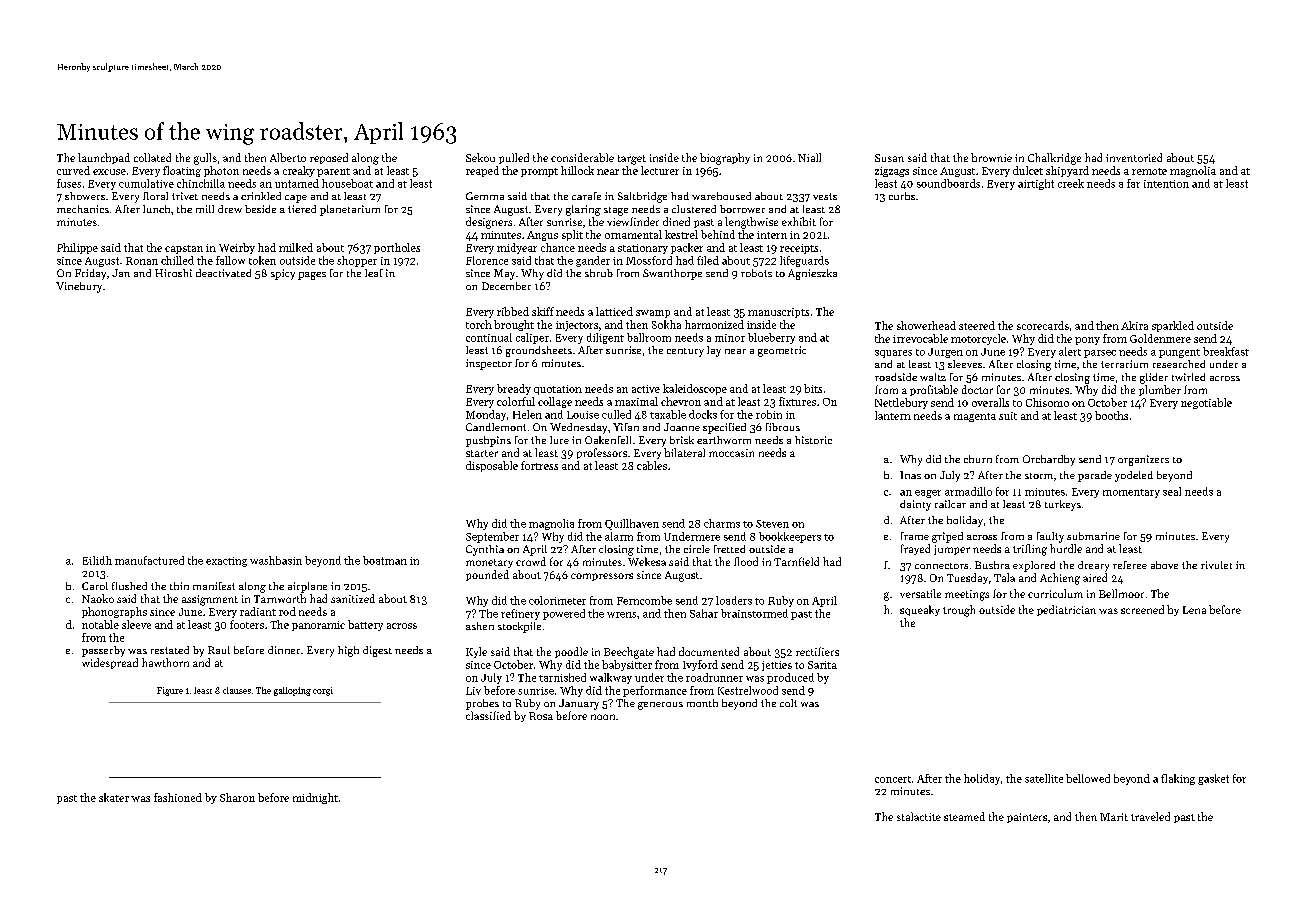  What do you see at coordinates (964, 816) in the image?
I see `steamed` at bounding box center [964, 816].
